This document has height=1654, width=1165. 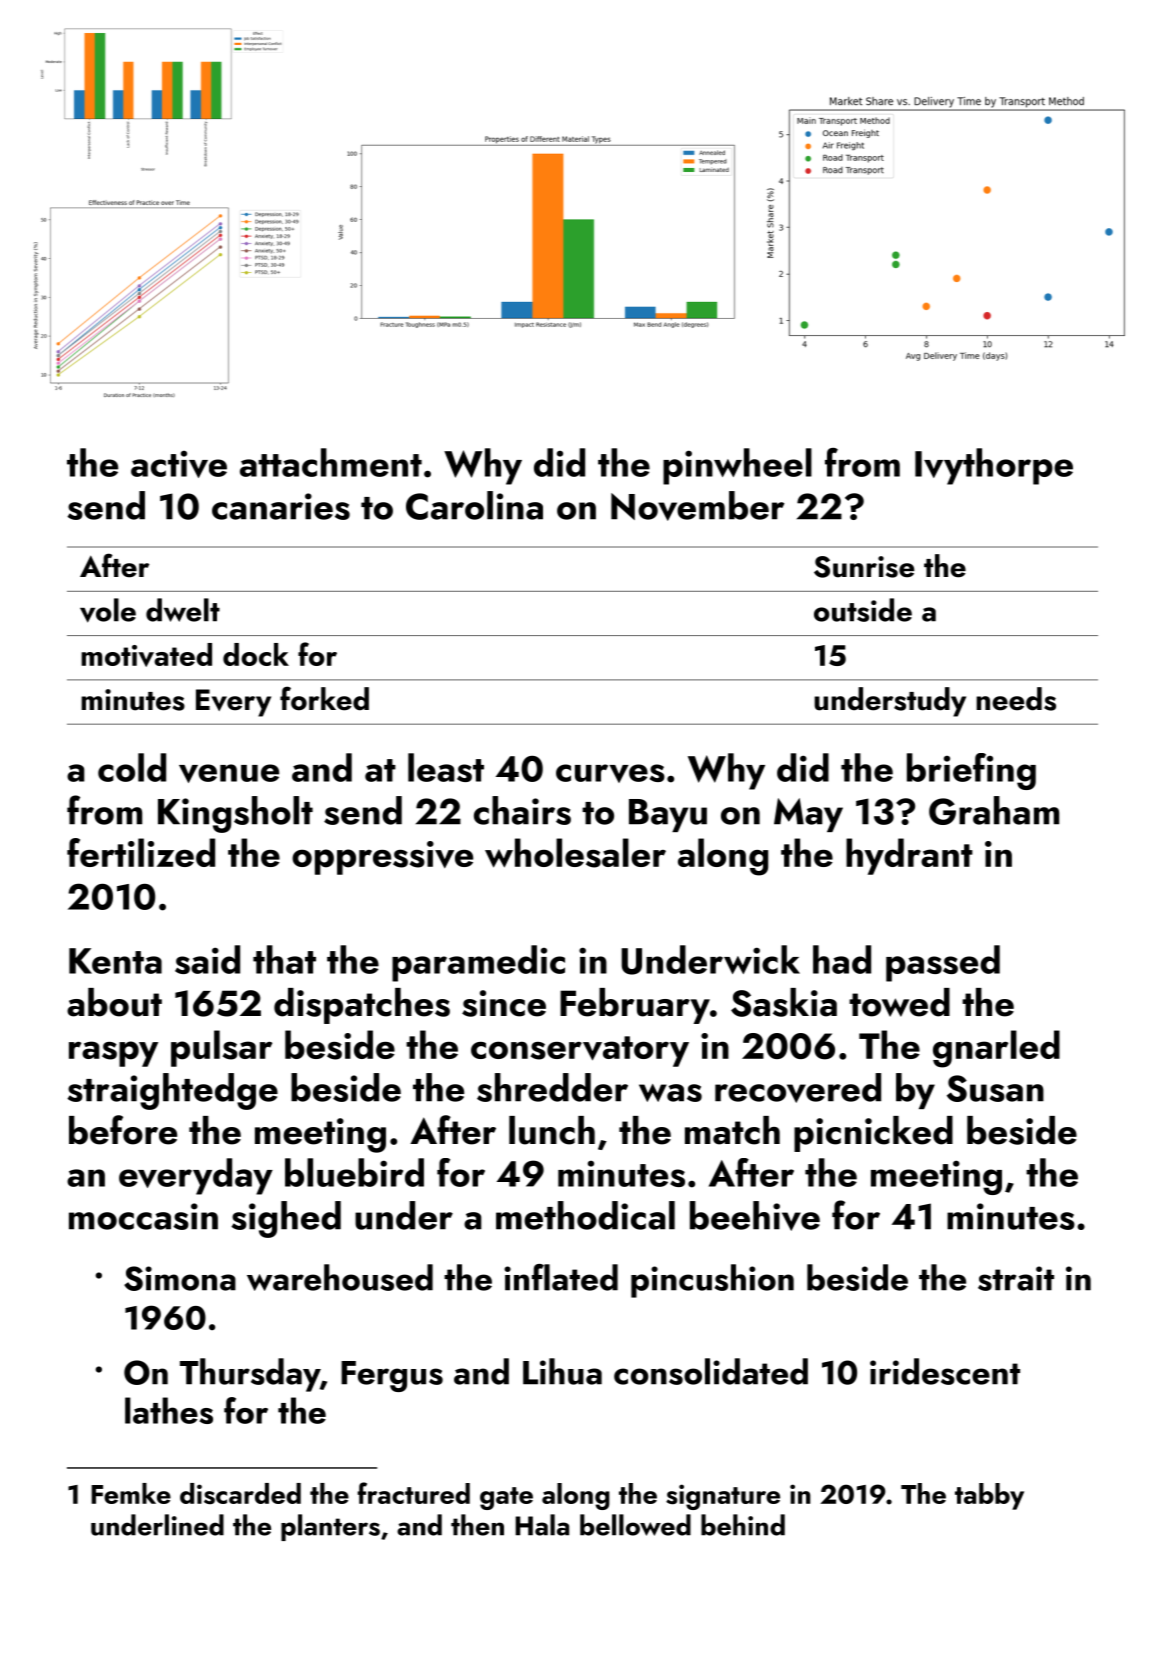 I want to click on Ivythorpe, so click(x=994, y=466).
